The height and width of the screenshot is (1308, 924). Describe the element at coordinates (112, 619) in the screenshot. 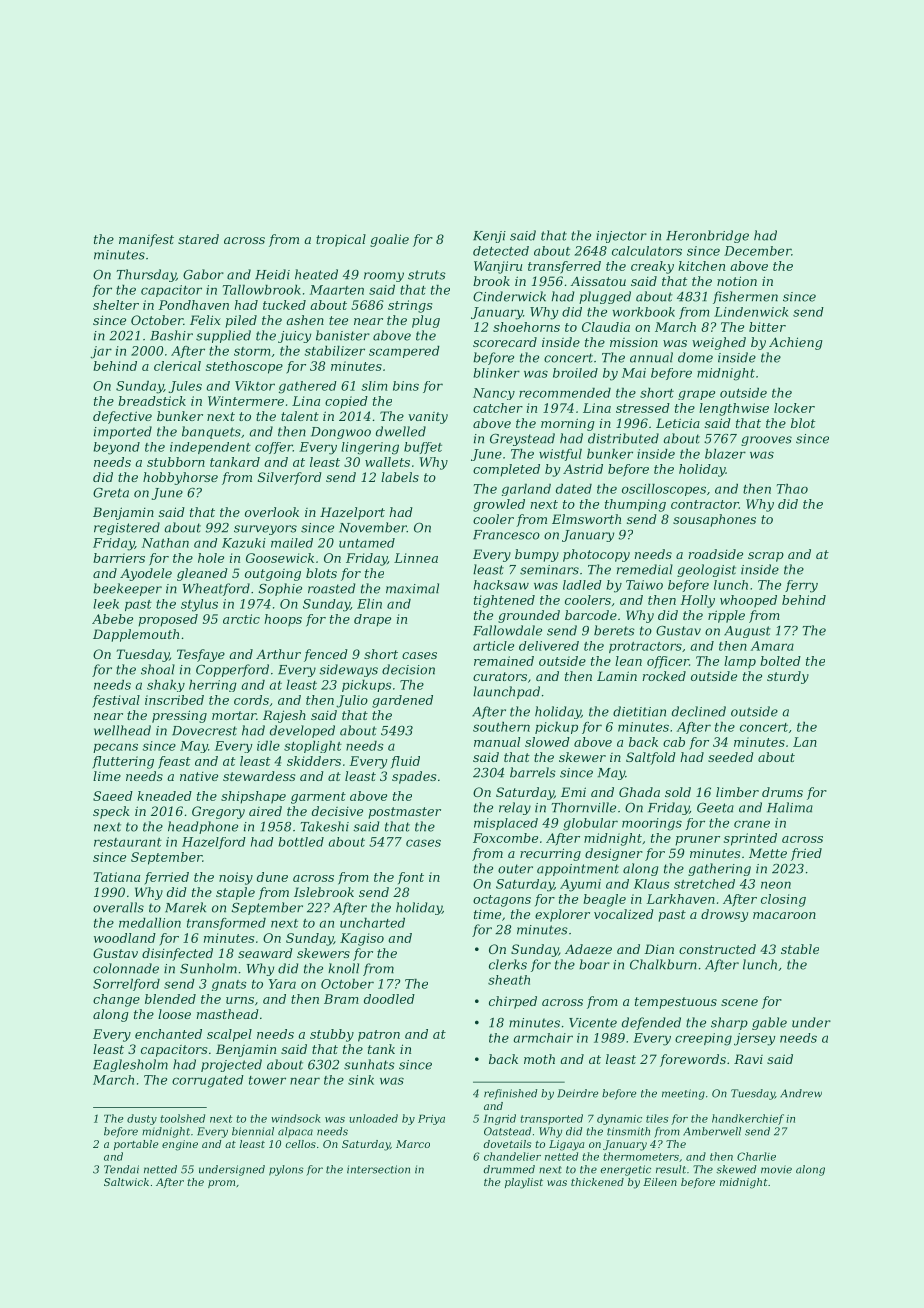

I see `Abebe` at that location.
